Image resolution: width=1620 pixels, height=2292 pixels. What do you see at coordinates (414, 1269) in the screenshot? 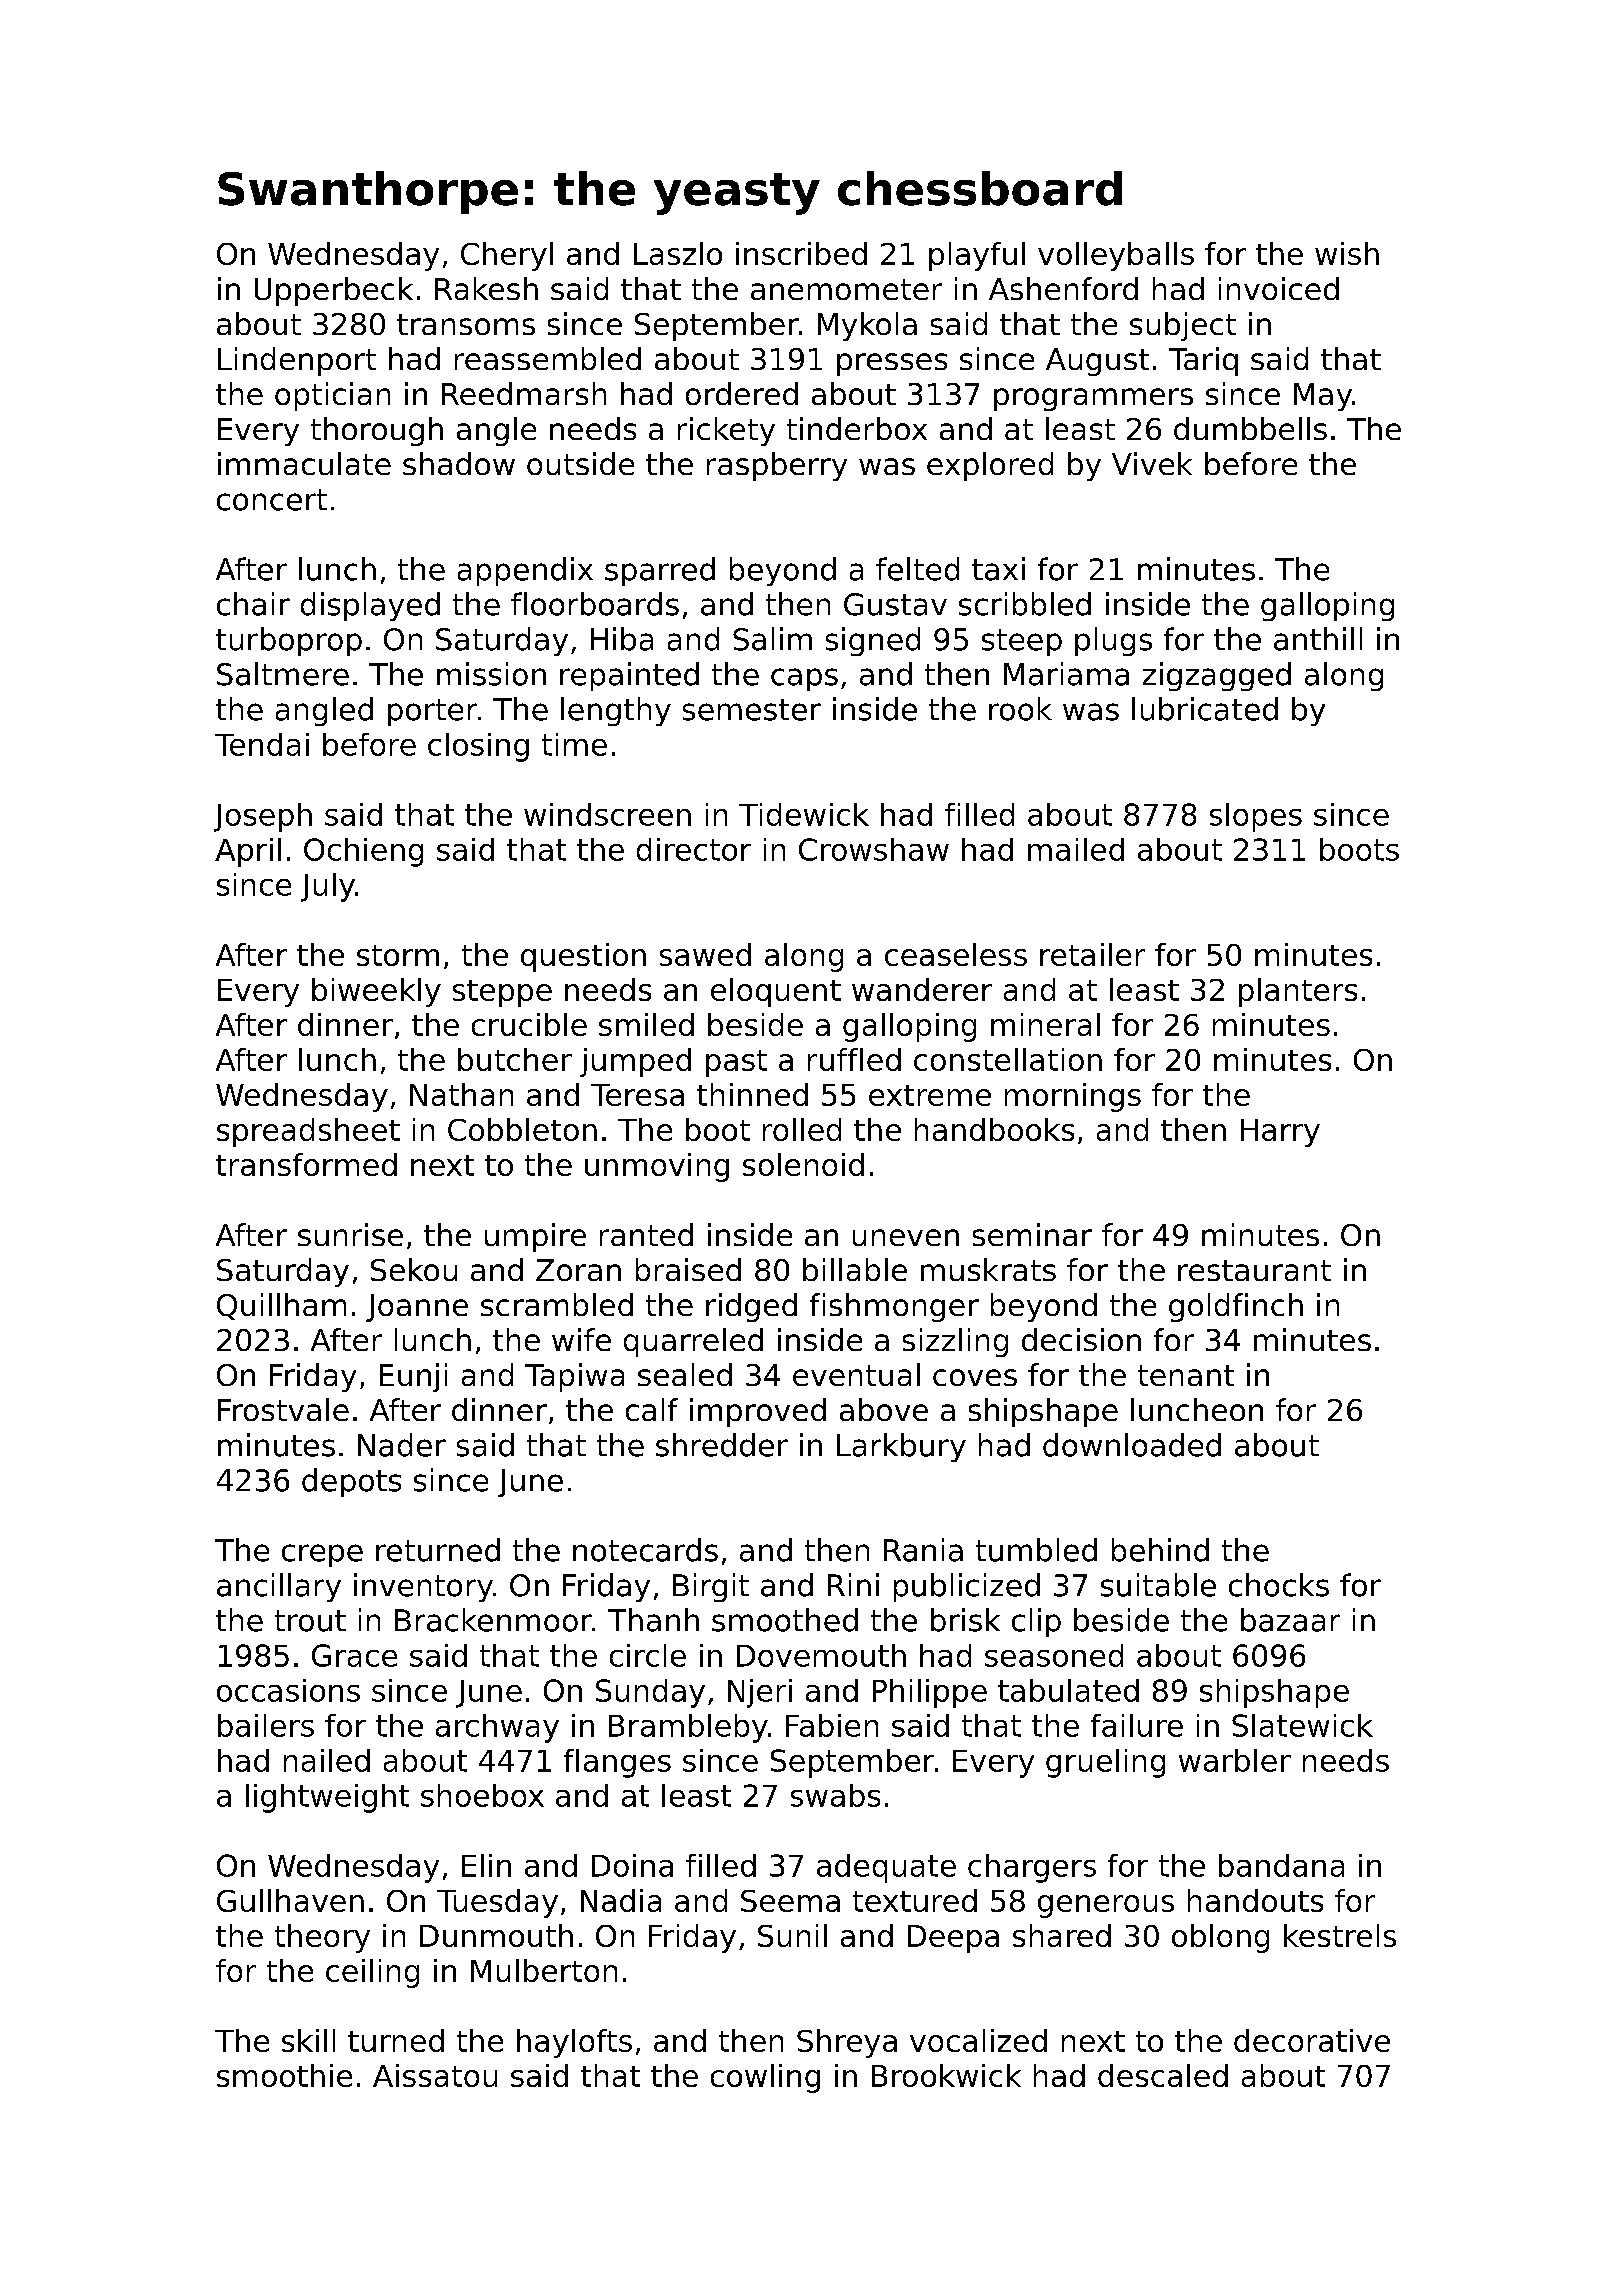
I see `Sekou` at bounding box center [414, 1269].
